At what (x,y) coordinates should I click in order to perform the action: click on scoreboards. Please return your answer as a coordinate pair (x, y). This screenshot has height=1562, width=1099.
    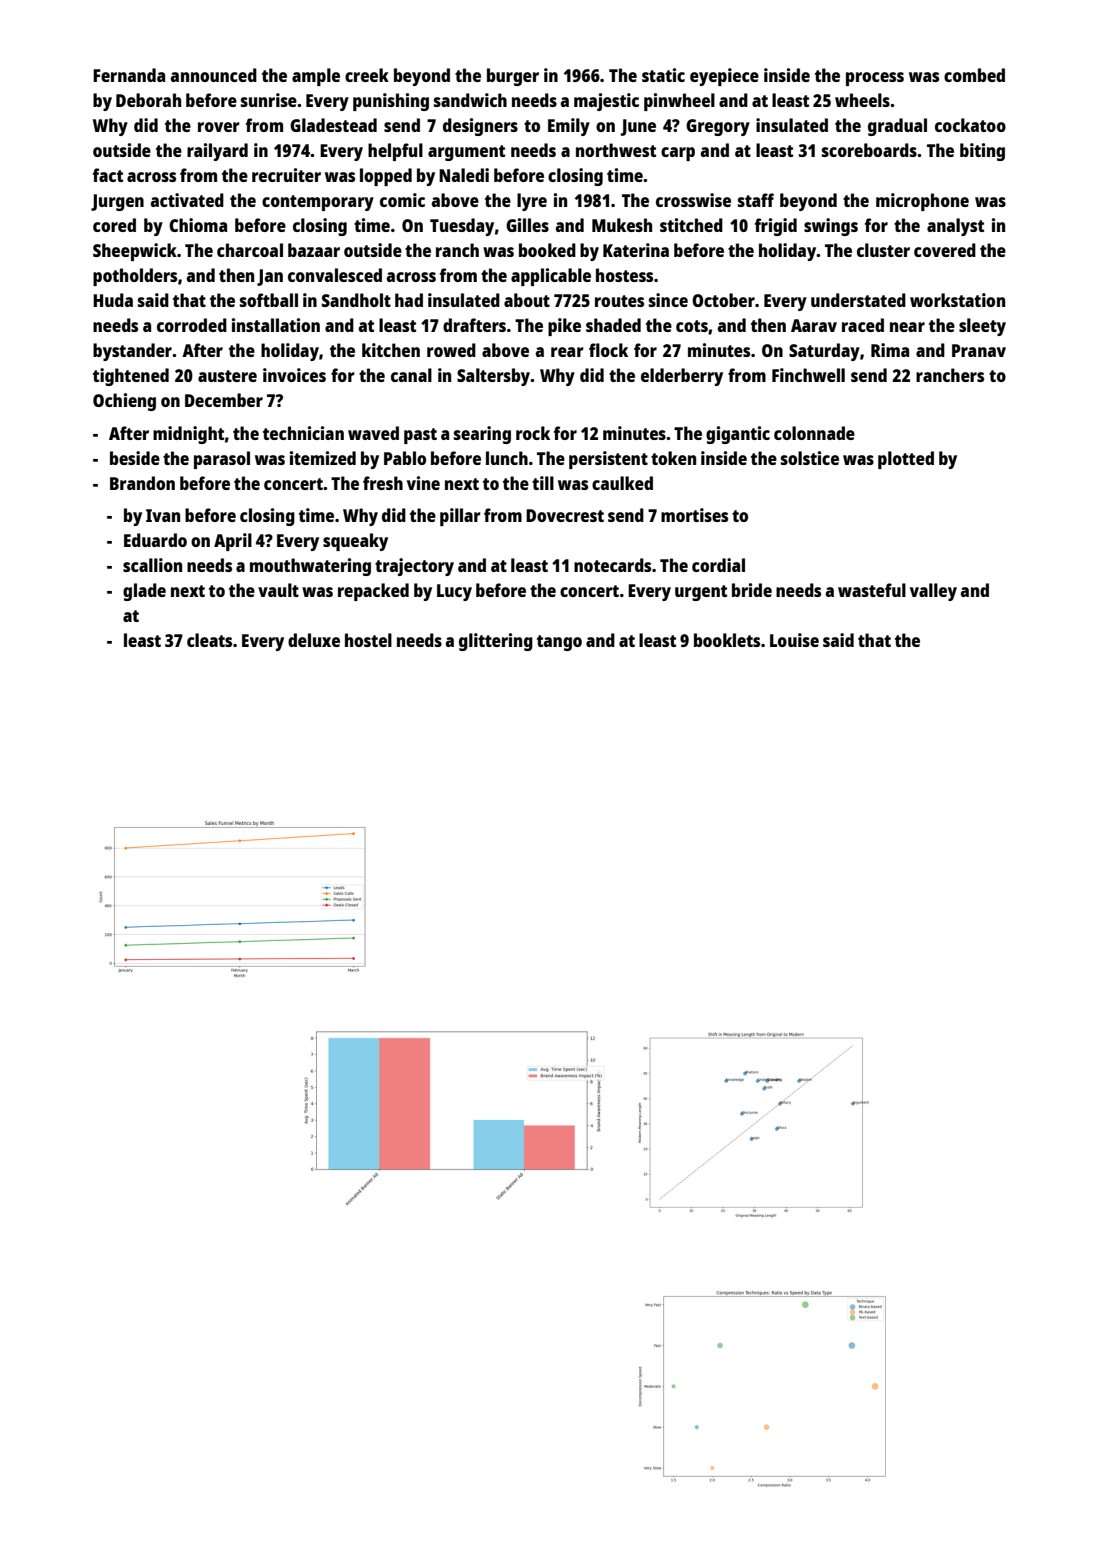
    Looking at the image, I should click on (869, 150).
